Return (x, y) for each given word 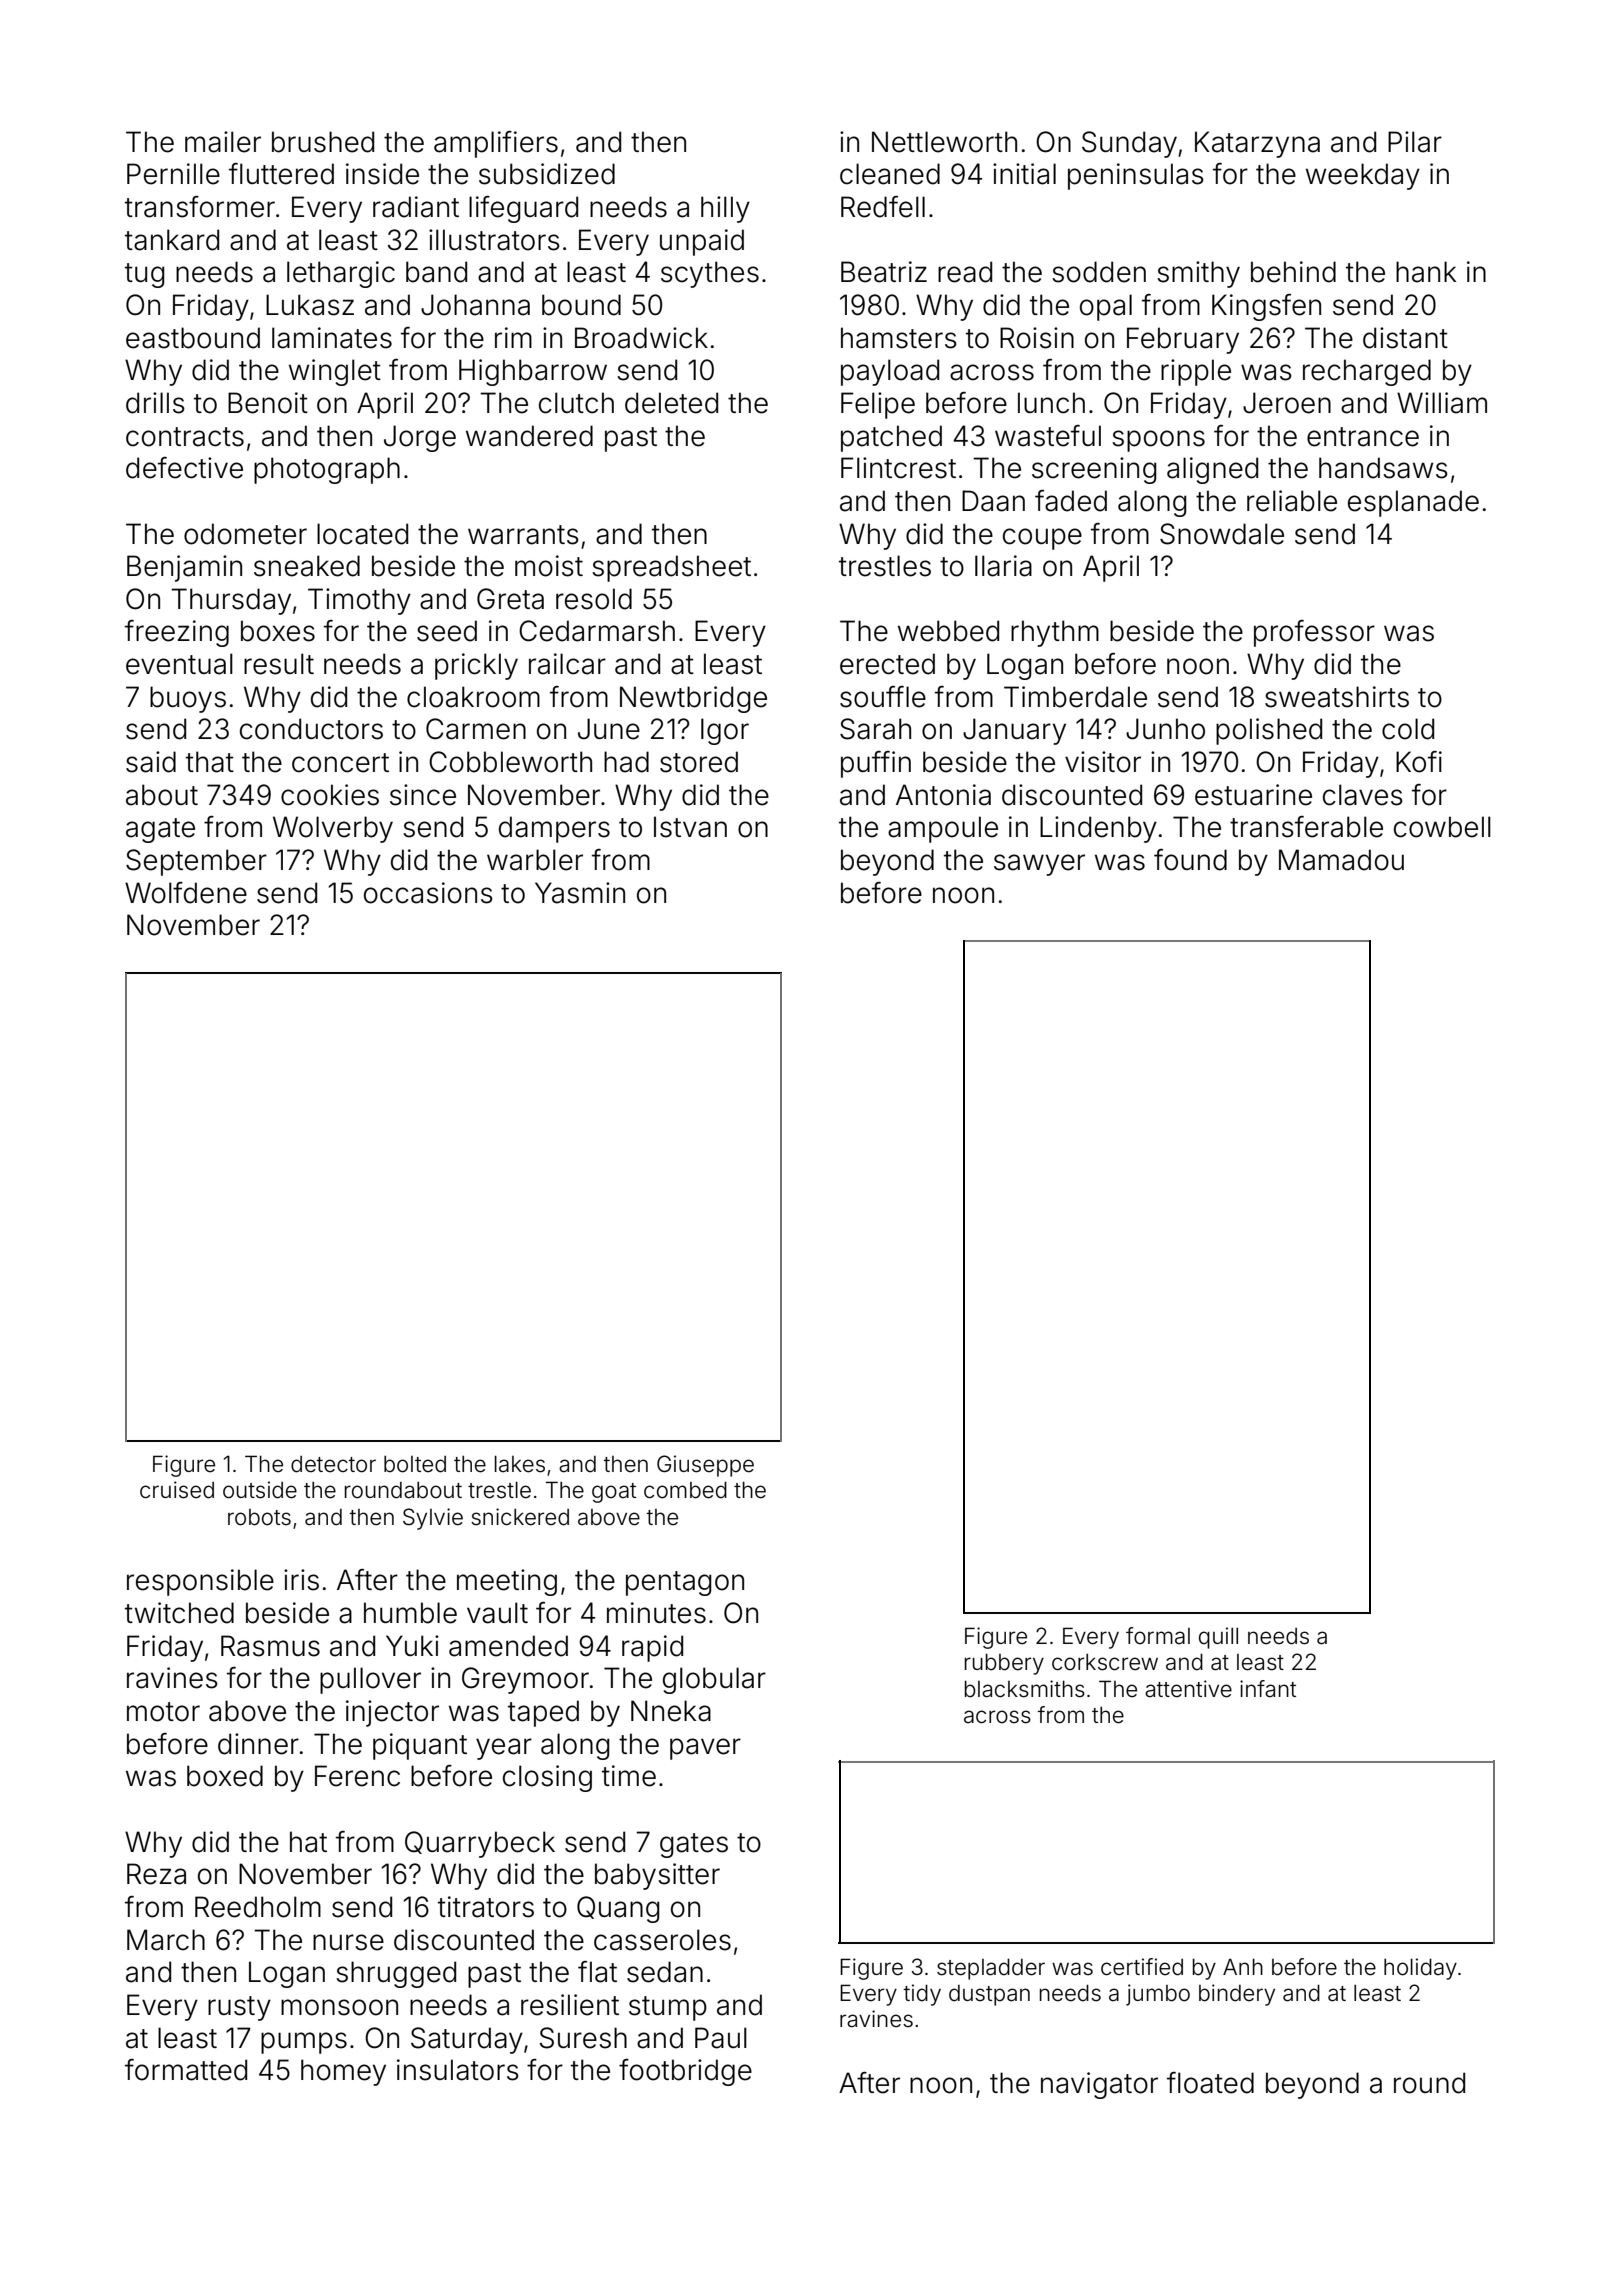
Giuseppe (705, 1466)
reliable (1292, 501)
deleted (671, 403)
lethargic (341, 274)
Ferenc (357, 1776)
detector (333, 1464)
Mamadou (1341, 860)
